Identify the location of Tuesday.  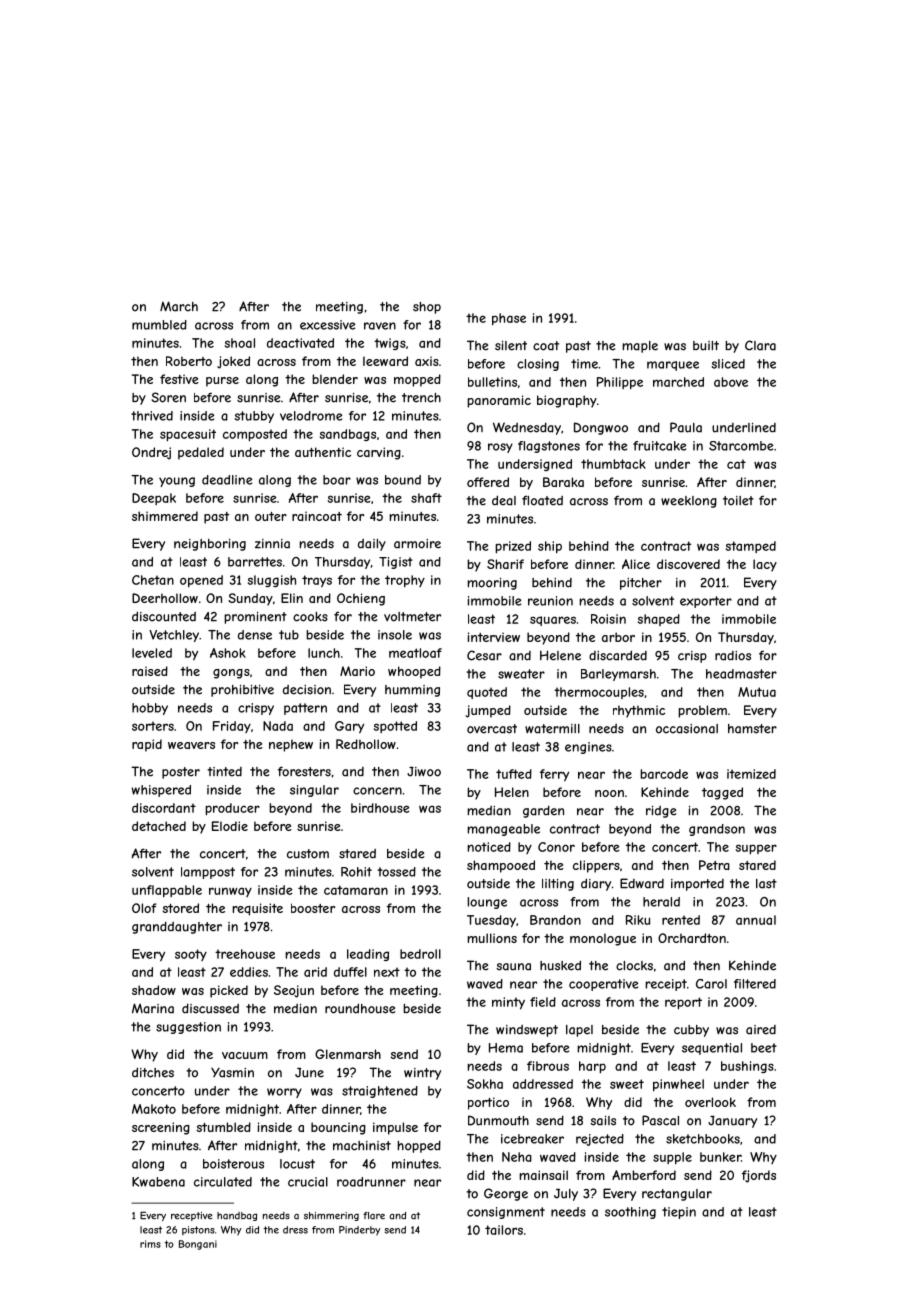
(491, 921).
